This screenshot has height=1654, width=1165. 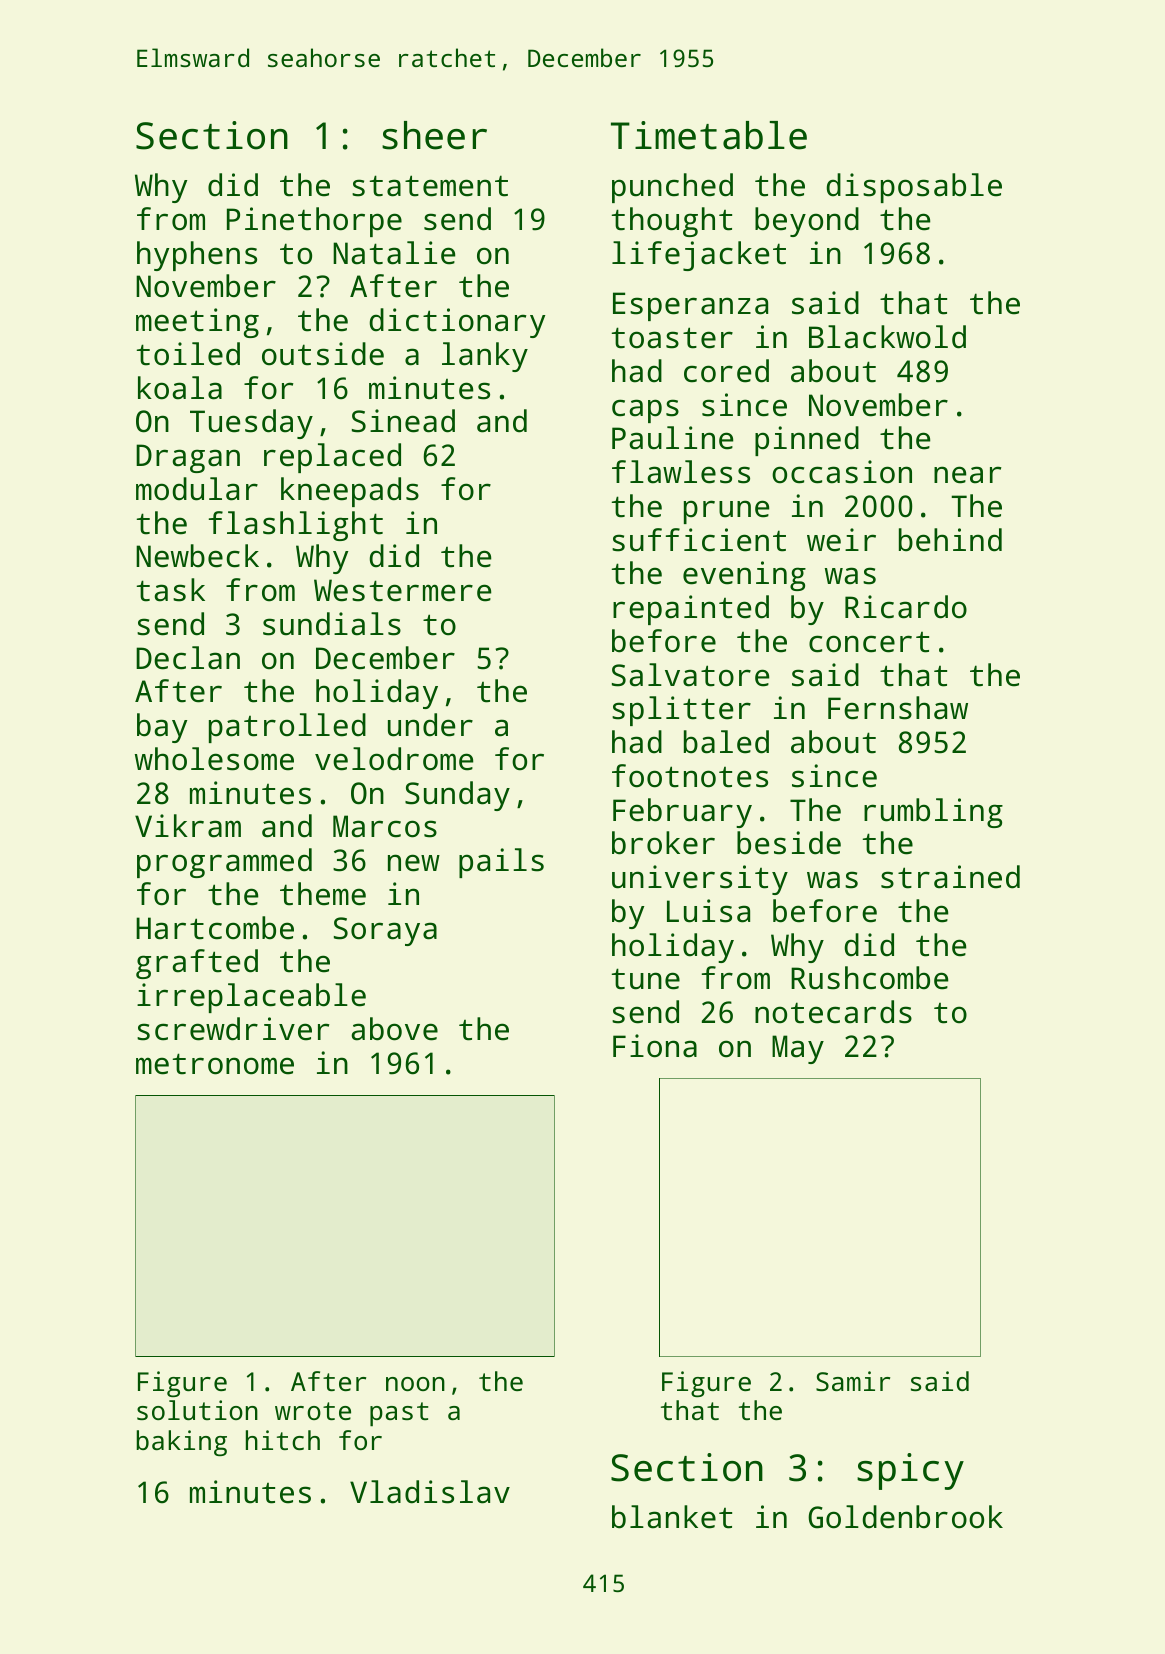 I want to click on above, so click(x=394, y=1029).
